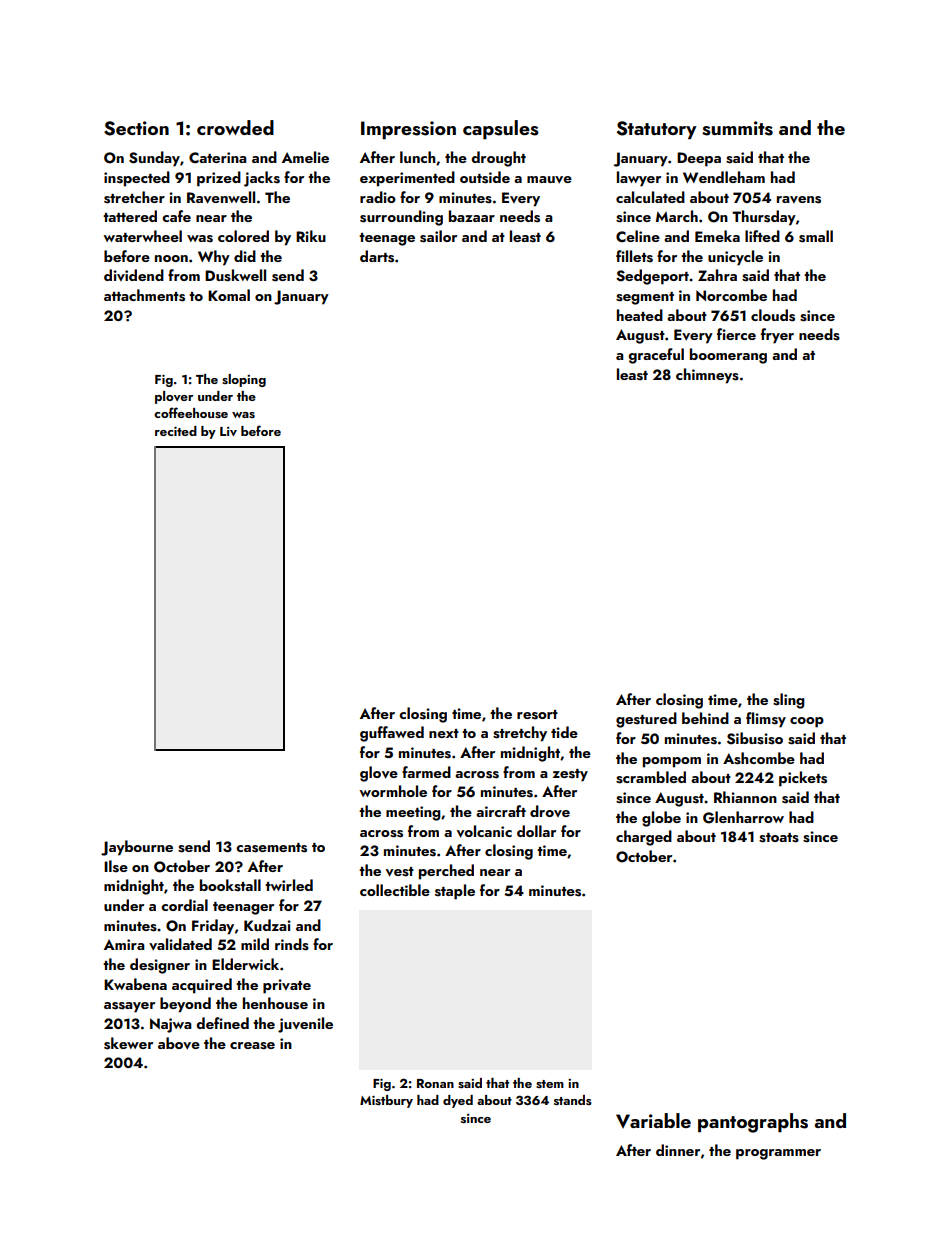 The width and height of the screenshot is (952, 1233). Describe the element at coordinates (705, 718) in the screenshot. I see `behind` at that location.
